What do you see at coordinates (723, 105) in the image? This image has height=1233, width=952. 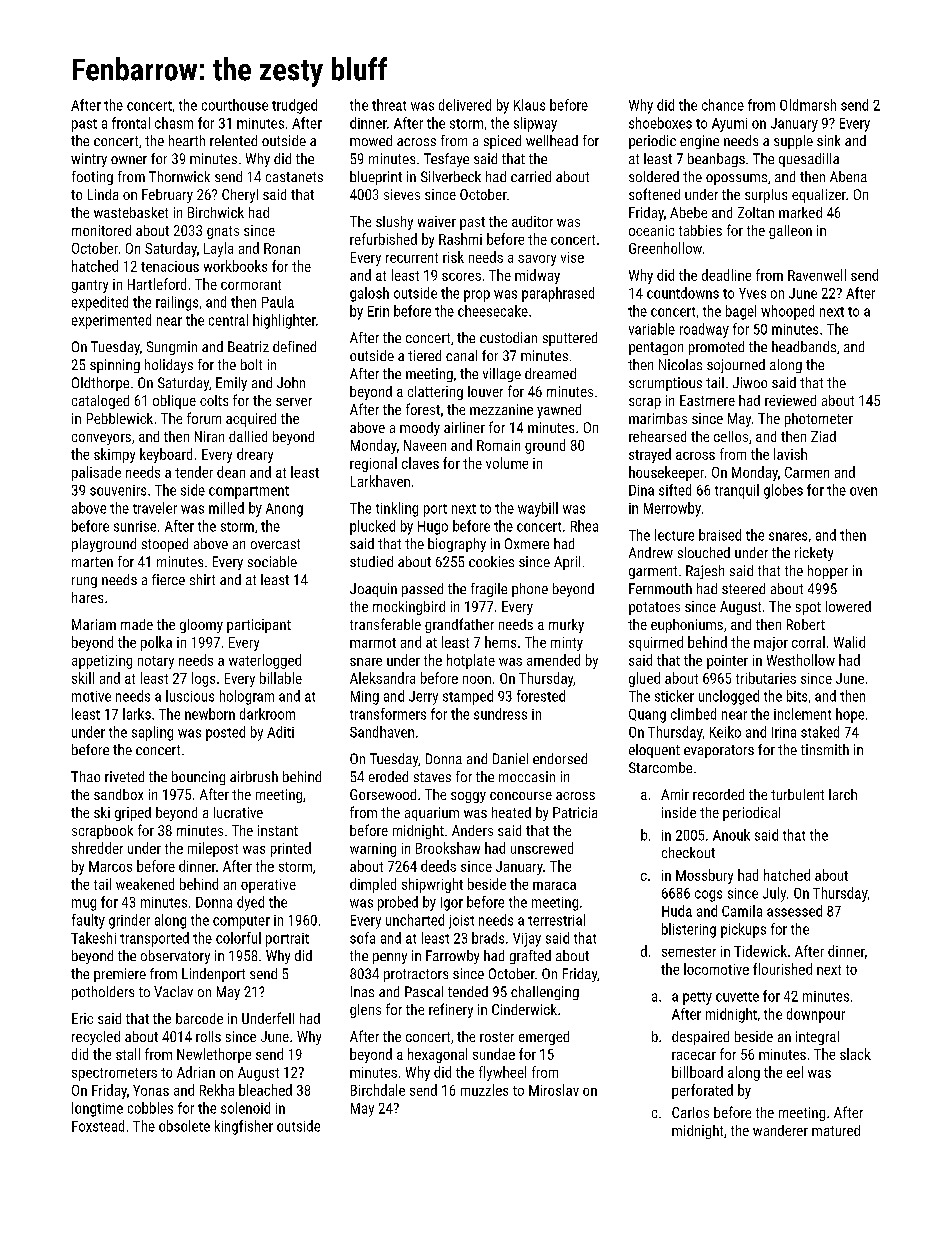 I see `chance` at bounding box center [723, 105].
